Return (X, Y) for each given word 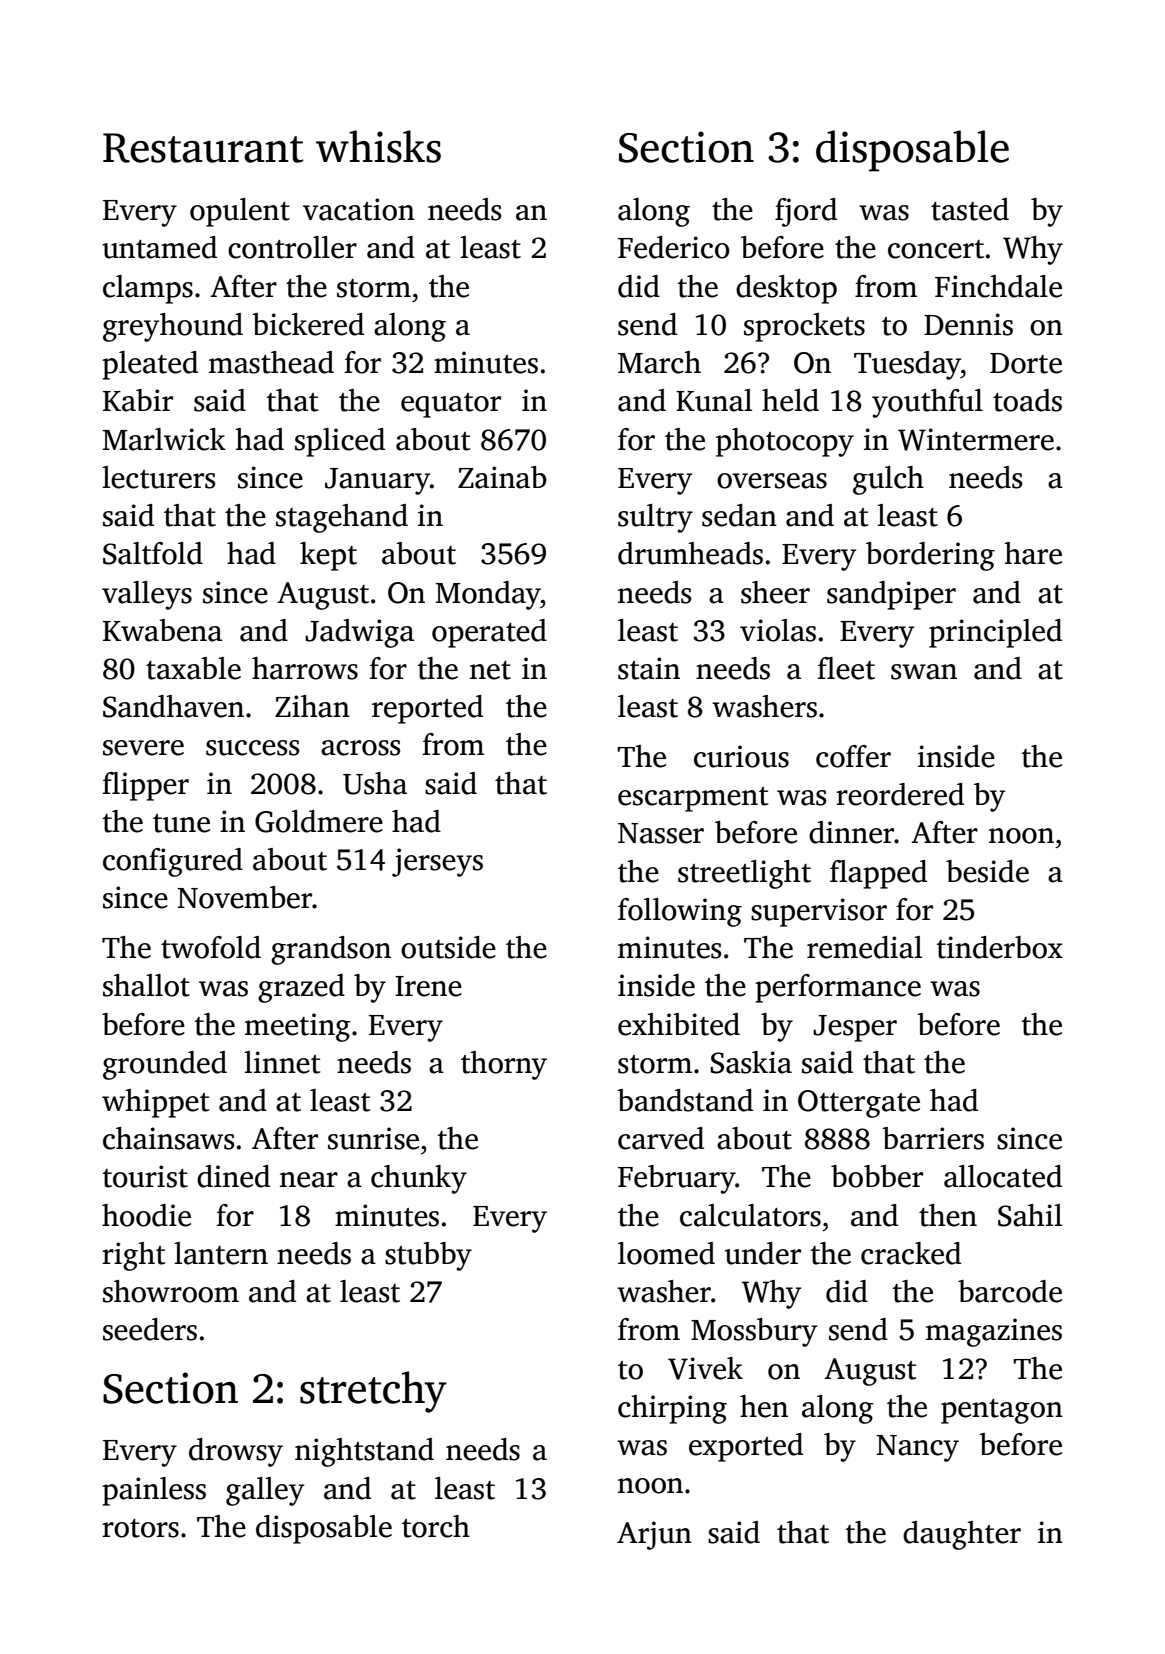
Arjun (654, 1535)
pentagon (1002, 1411)
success (253, 748)
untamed (159, 247)
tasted (970, 209)
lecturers (159, 477)
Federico (674, 247)
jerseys (437, 862)
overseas (772, 481)
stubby (428, 1256)
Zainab (502, 477)
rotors (140, 1528)
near (309, 1180)
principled (995, 633)
